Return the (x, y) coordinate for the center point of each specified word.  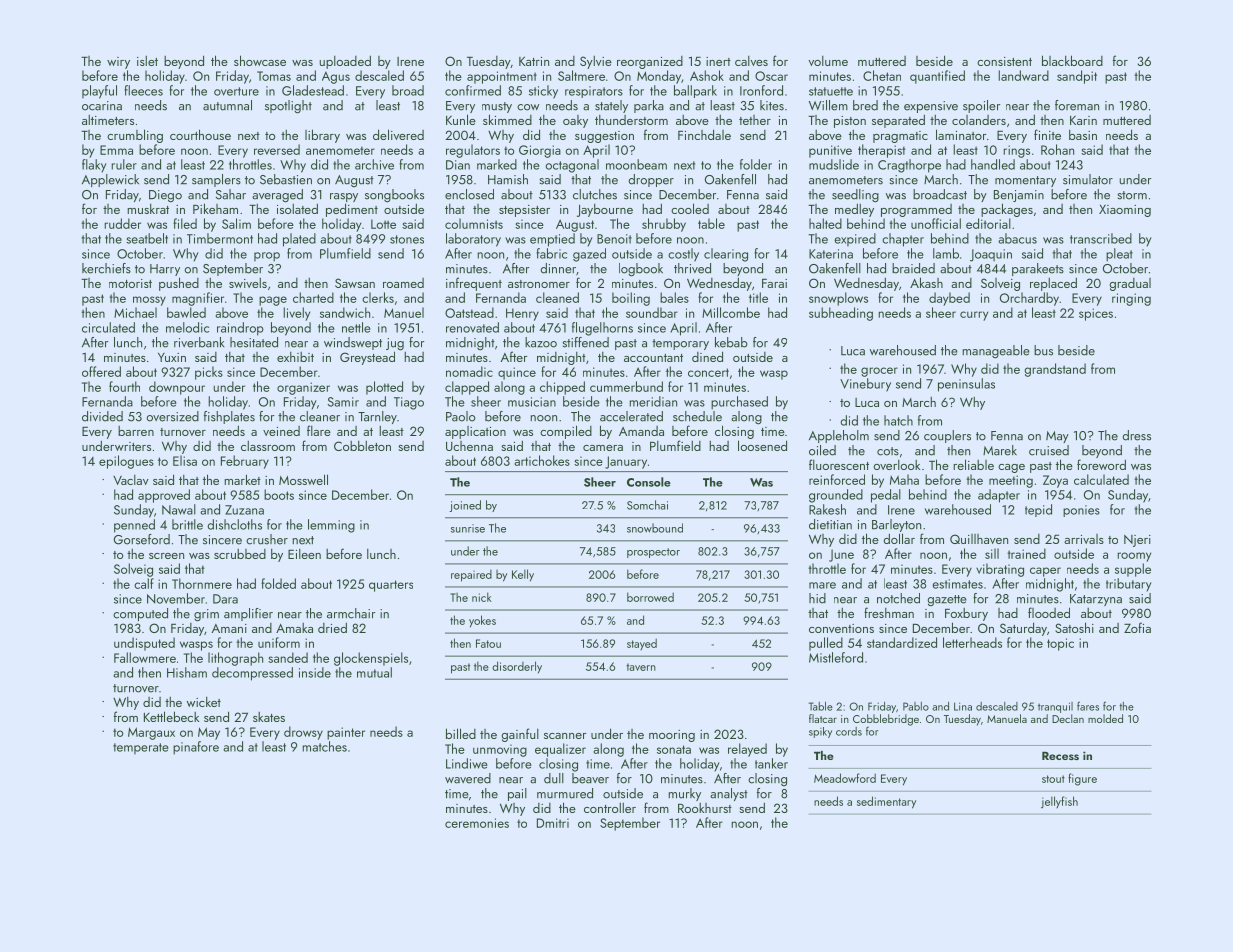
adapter (999, 496)
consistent (1004, 61)
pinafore (196, 748)
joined (465, 506)
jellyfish (1059, 802)
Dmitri (553, 823)
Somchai (647, 505)
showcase (260, 60)
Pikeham (215, 208)
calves (751, 61)
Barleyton (896, 525)
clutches (595, 194)
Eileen (304, 554)
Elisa (185, 460)
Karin (1083, 120)
